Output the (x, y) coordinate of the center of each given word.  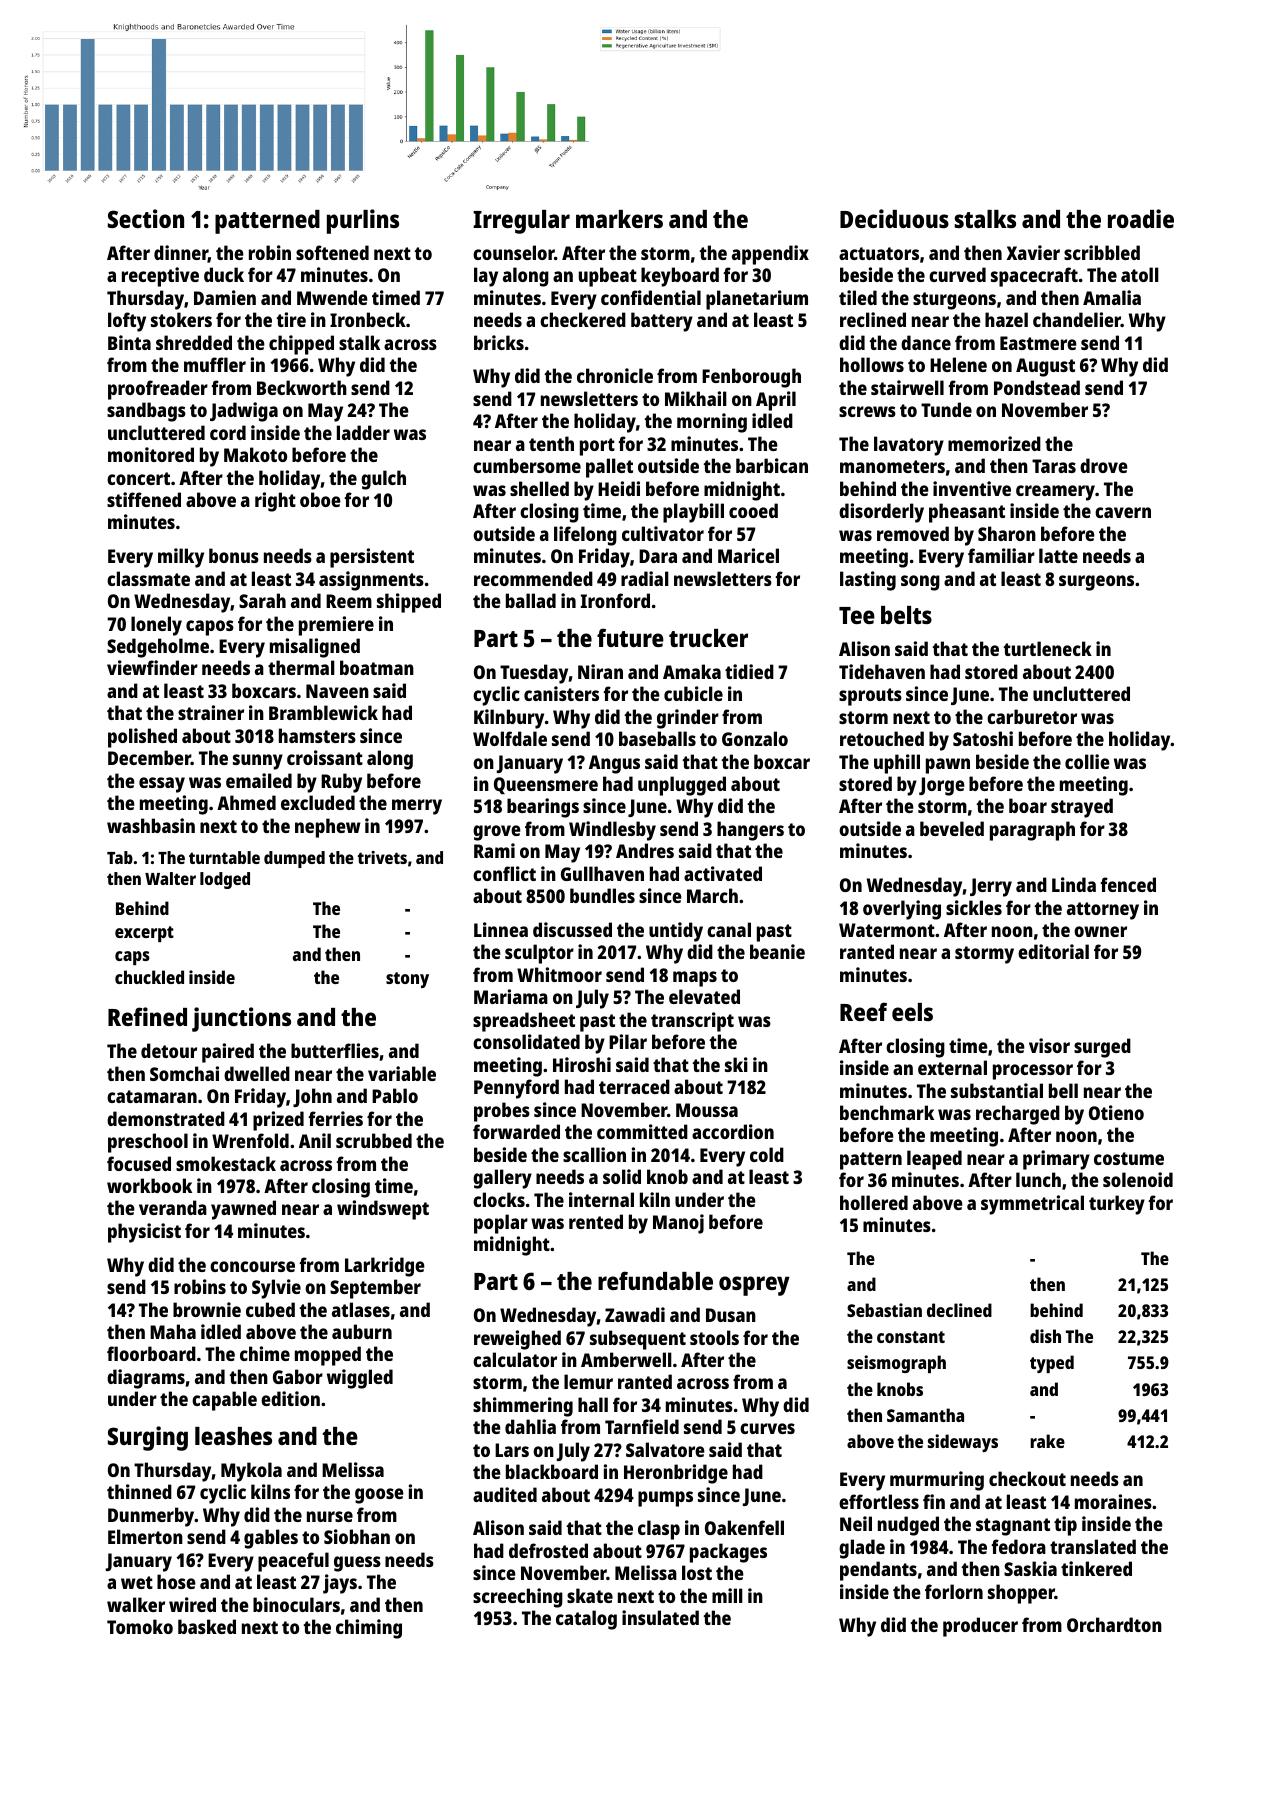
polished (142, 738)
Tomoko (140, 1626)
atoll (1140, 274)
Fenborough (751, 378)
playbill (693, 513)
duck (224, 274)
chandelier (1077, 319)
